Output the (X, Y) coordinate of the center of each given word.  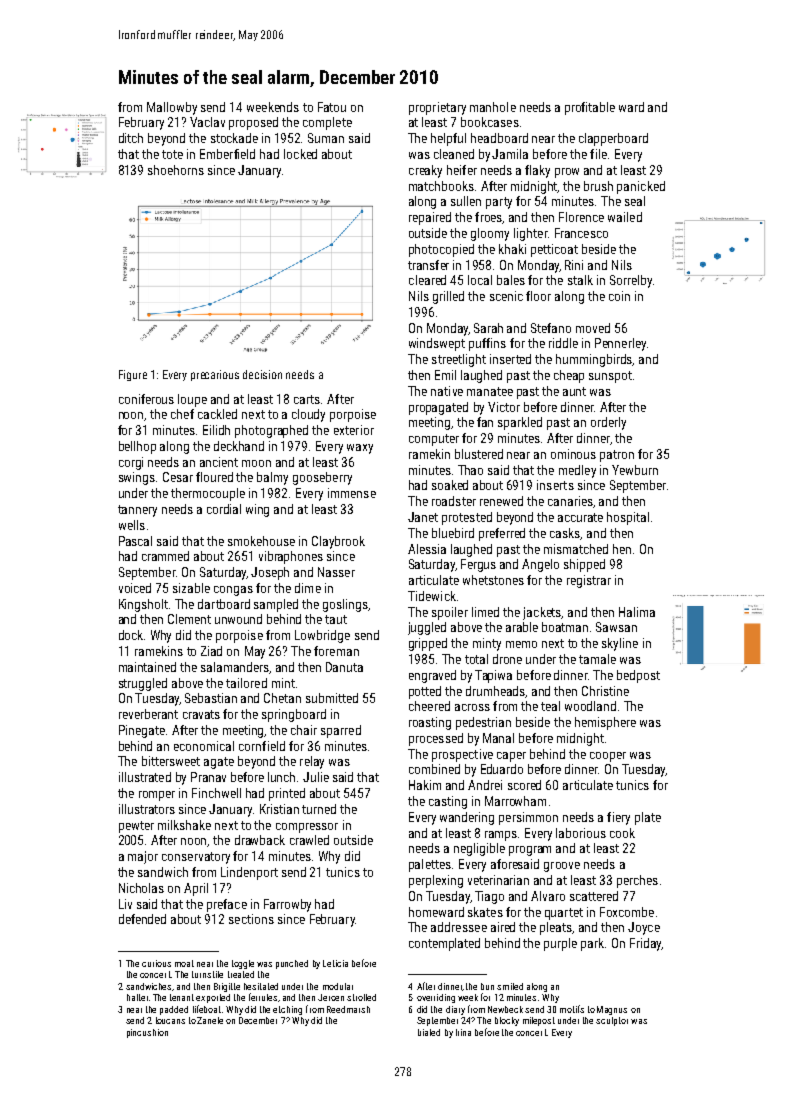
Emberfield (227, 154)
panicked (641, 187)
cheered (429, 706)
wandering (467, 818)
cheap (569, 376)
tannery (137, 511)
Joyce (644, 928)
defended (142, 919)
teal (550, 706)
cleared (427, 280)
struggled (143, 684)
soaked (450, 485)
